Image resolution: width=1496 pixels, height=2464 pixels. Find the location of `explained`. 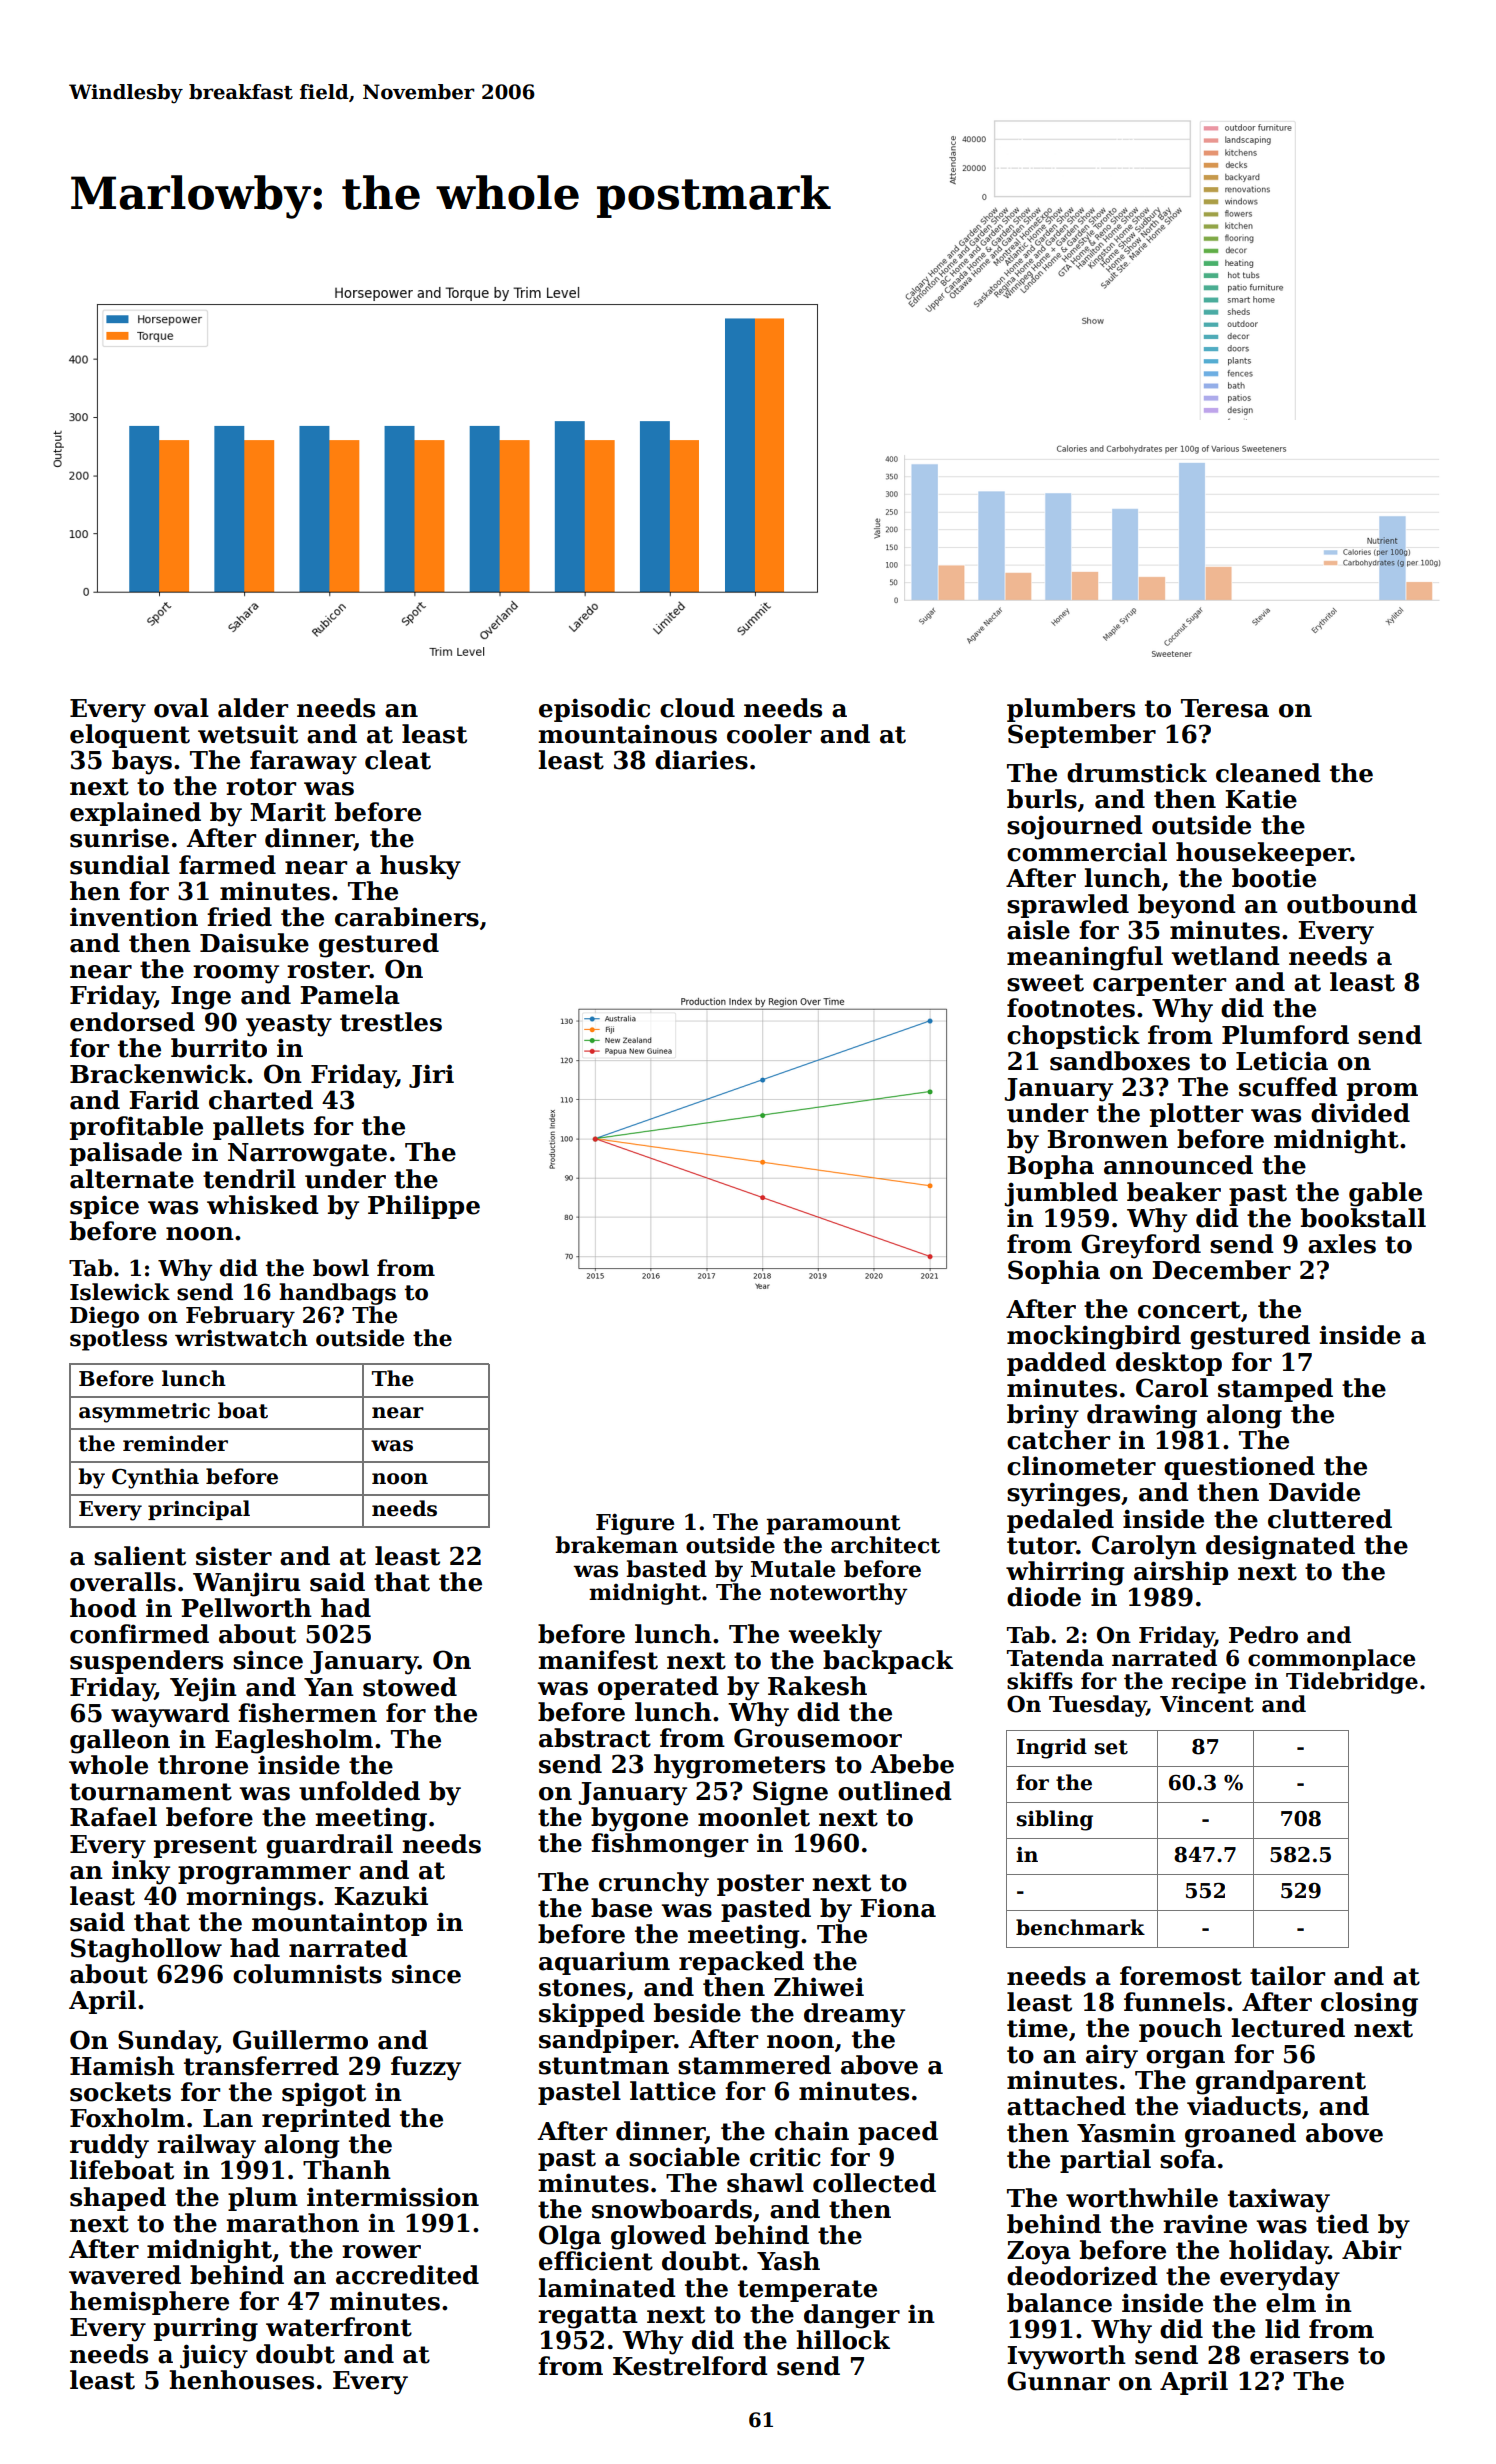

explained is located at coordinates (135, 814).
